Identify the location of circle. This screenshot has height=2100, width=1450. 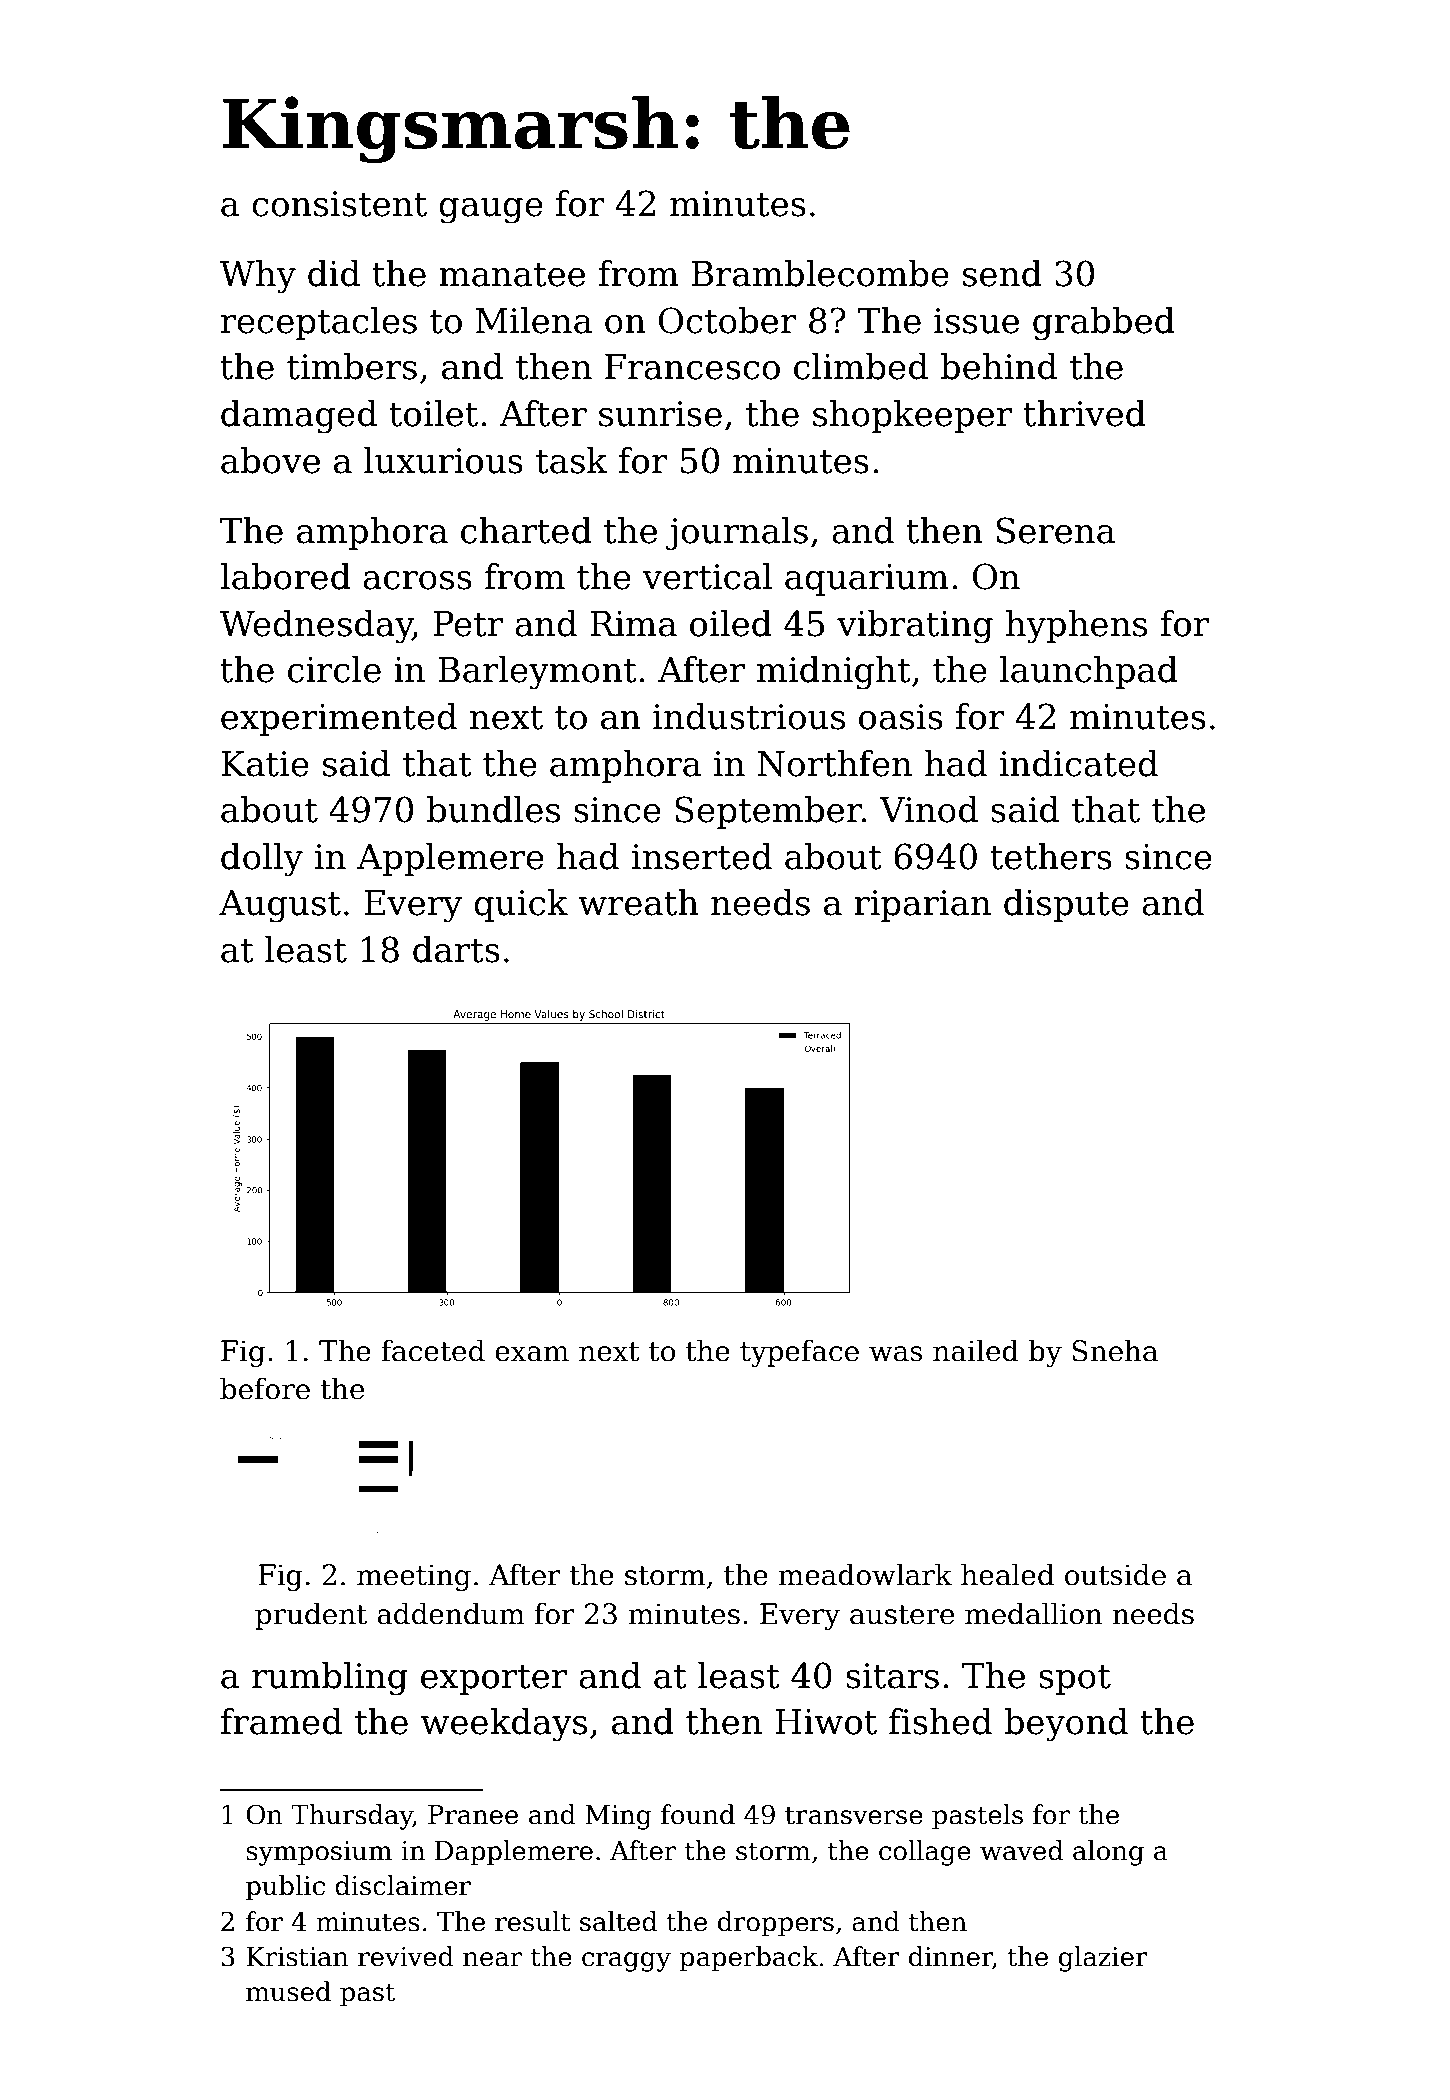
(334, 669).
